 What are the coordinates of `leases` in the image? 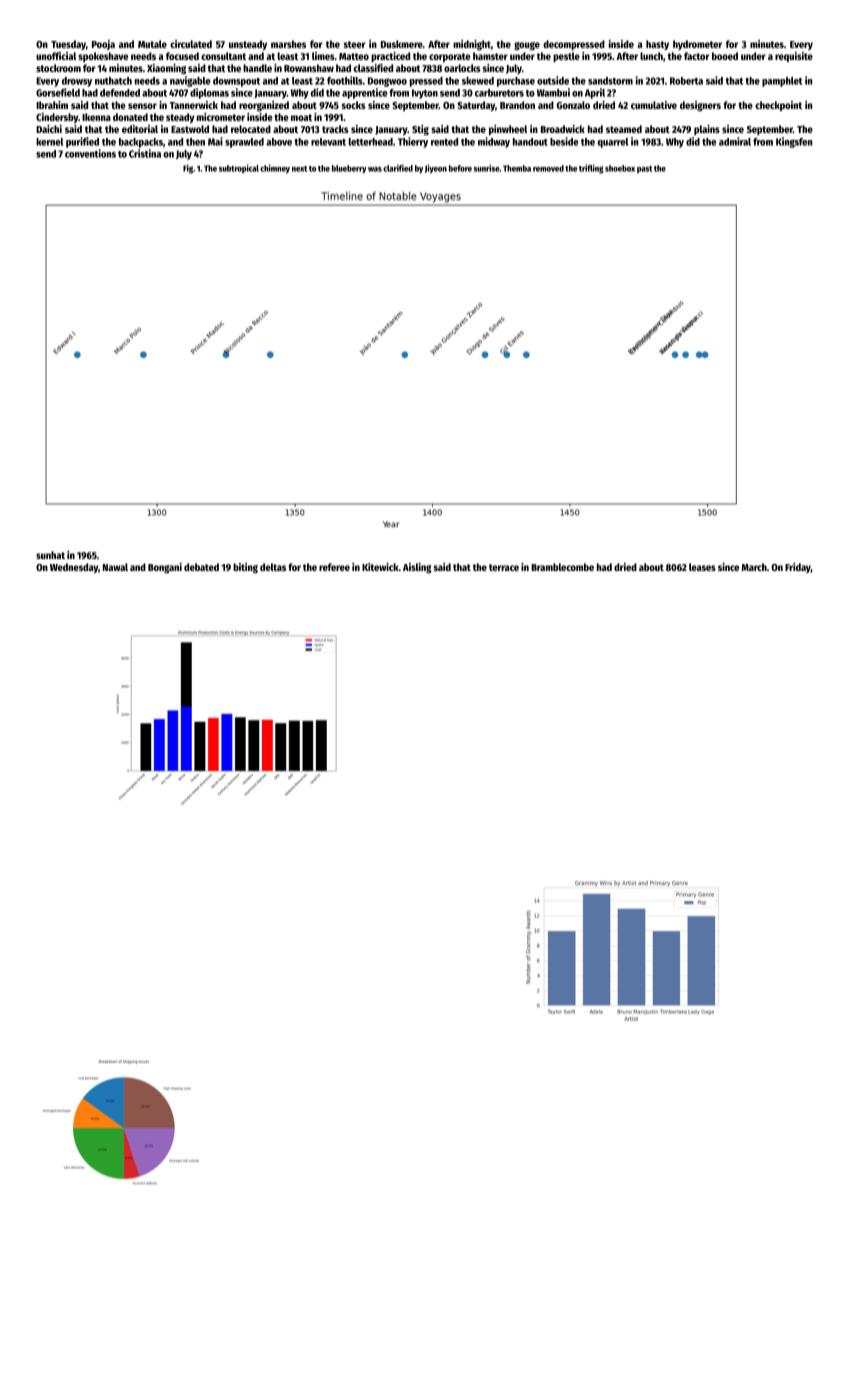 It's located at (702, 567).
